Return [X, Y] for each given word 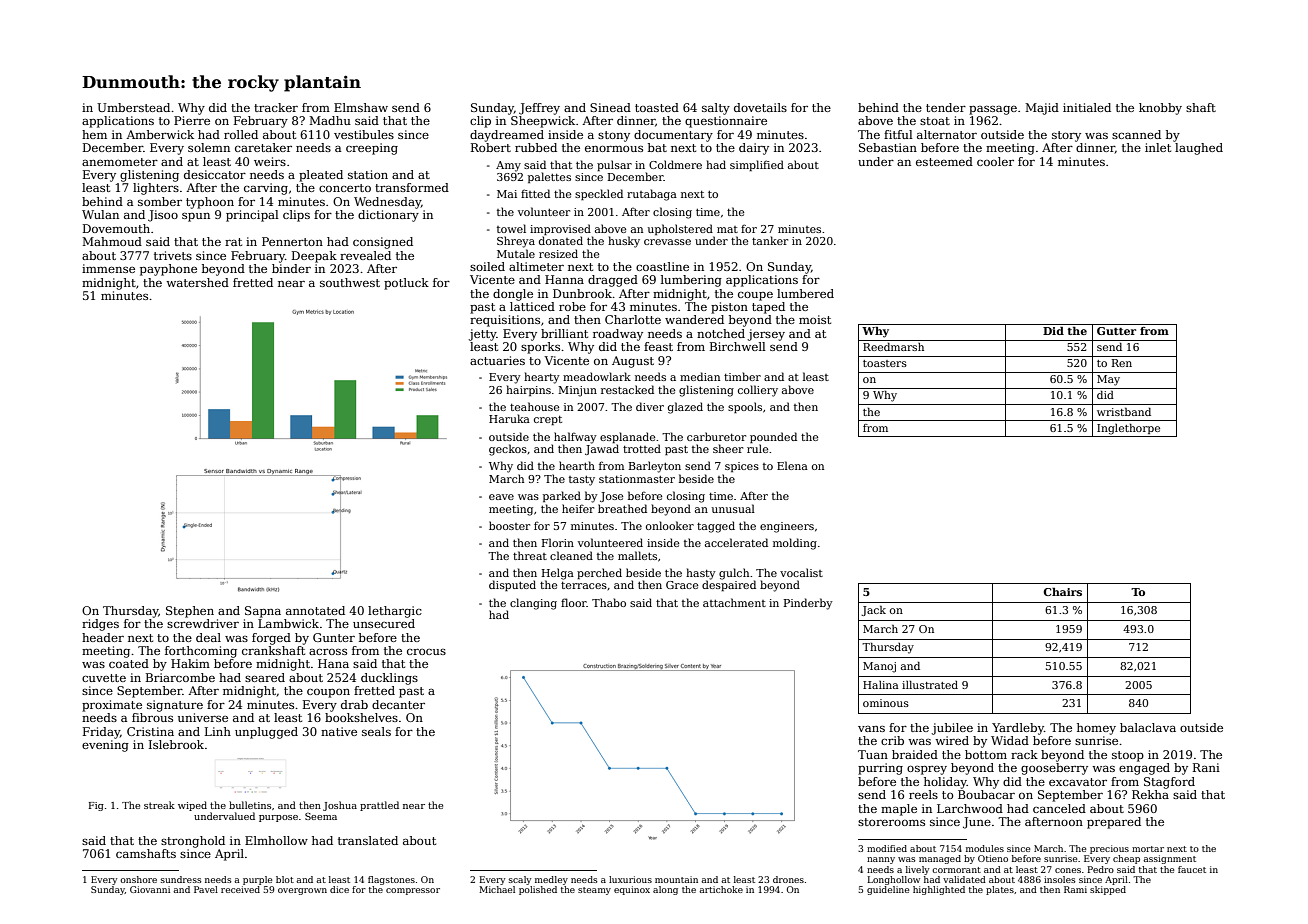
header [103, 637]
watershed [197, 282]
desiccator [215, 174]
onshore [138, 879]
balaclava [1148, 727]
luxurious [630, 879]
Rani [1206, 767]
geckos [508, 450]
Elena [792, 465]
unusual [733, 508]
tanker [770, 240]
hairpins [528, 390]
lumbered [805, 293]
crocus [426, 651]
